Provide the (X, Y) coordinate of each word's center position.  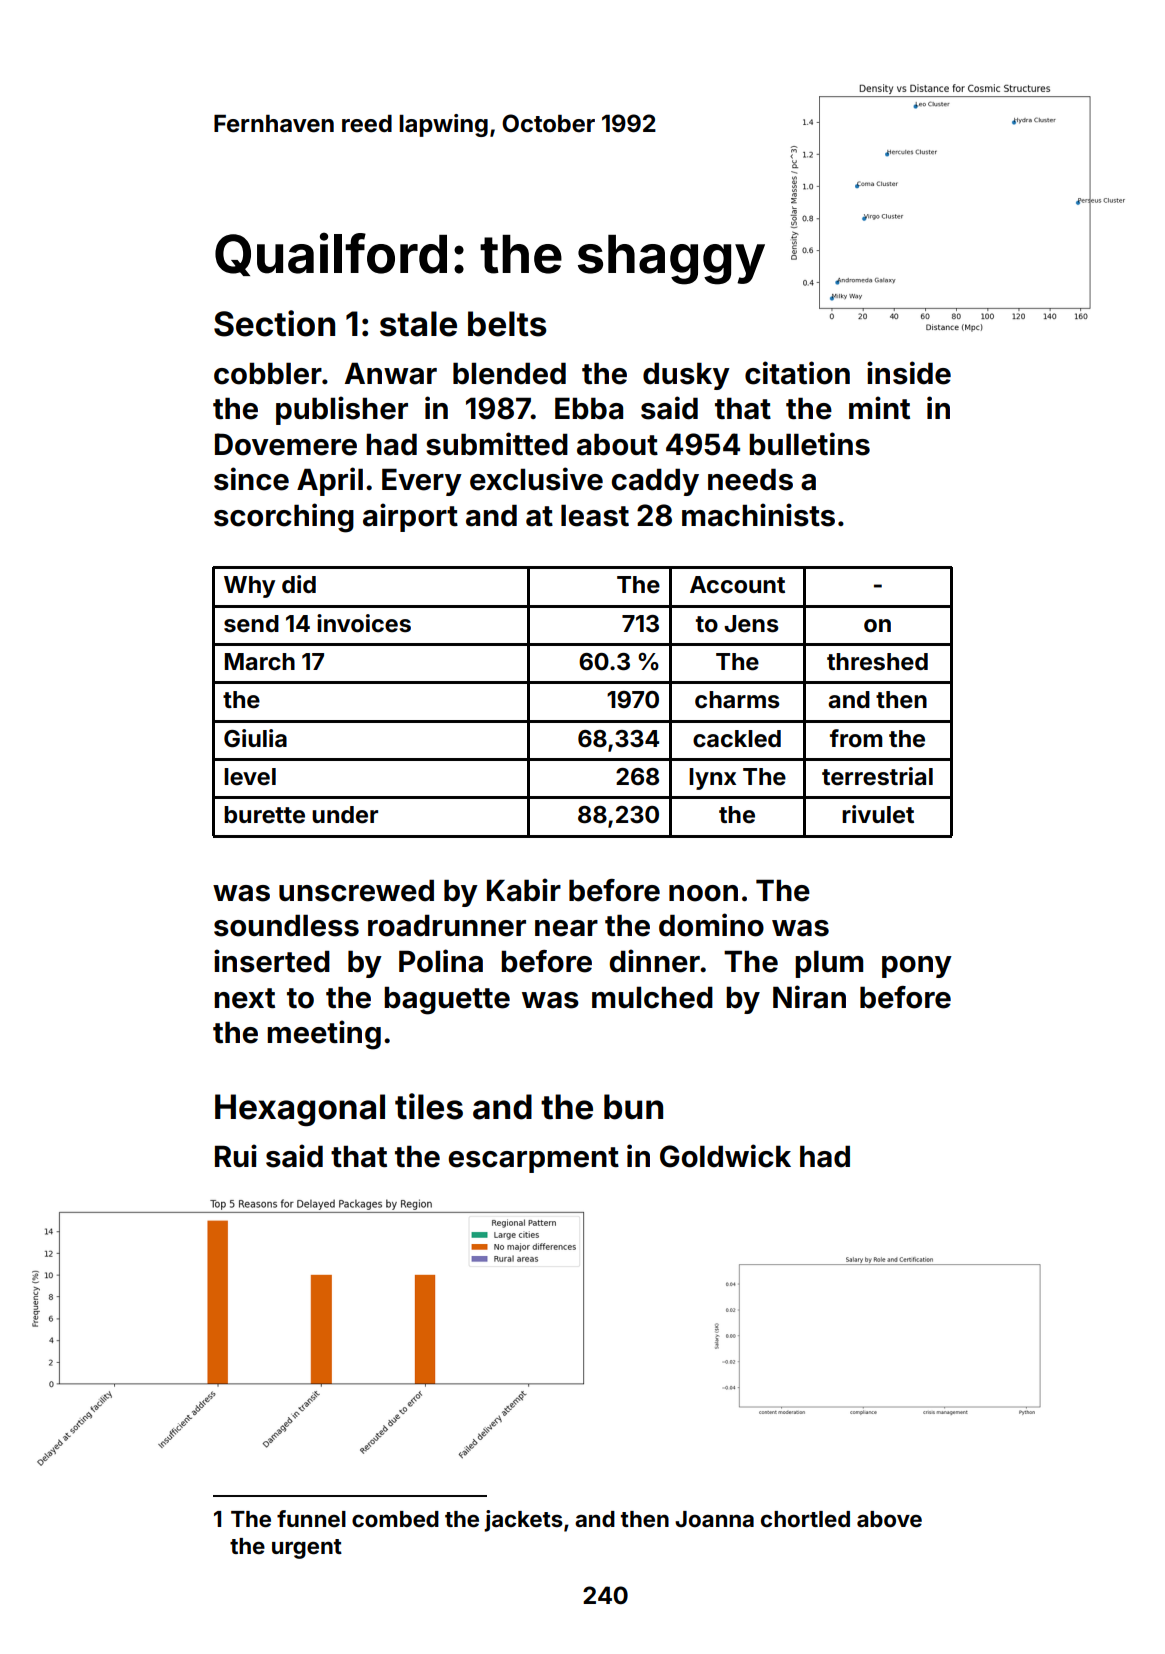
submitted (497, 444)
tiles (429, 1106)
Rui (236, 1155)
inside (909, 373)
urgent (307, 1549)
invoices (364, 623)
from (856, 738)
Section (274, 323)
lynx (712, 779)
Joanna (714, 1519)
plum (829, 964)
